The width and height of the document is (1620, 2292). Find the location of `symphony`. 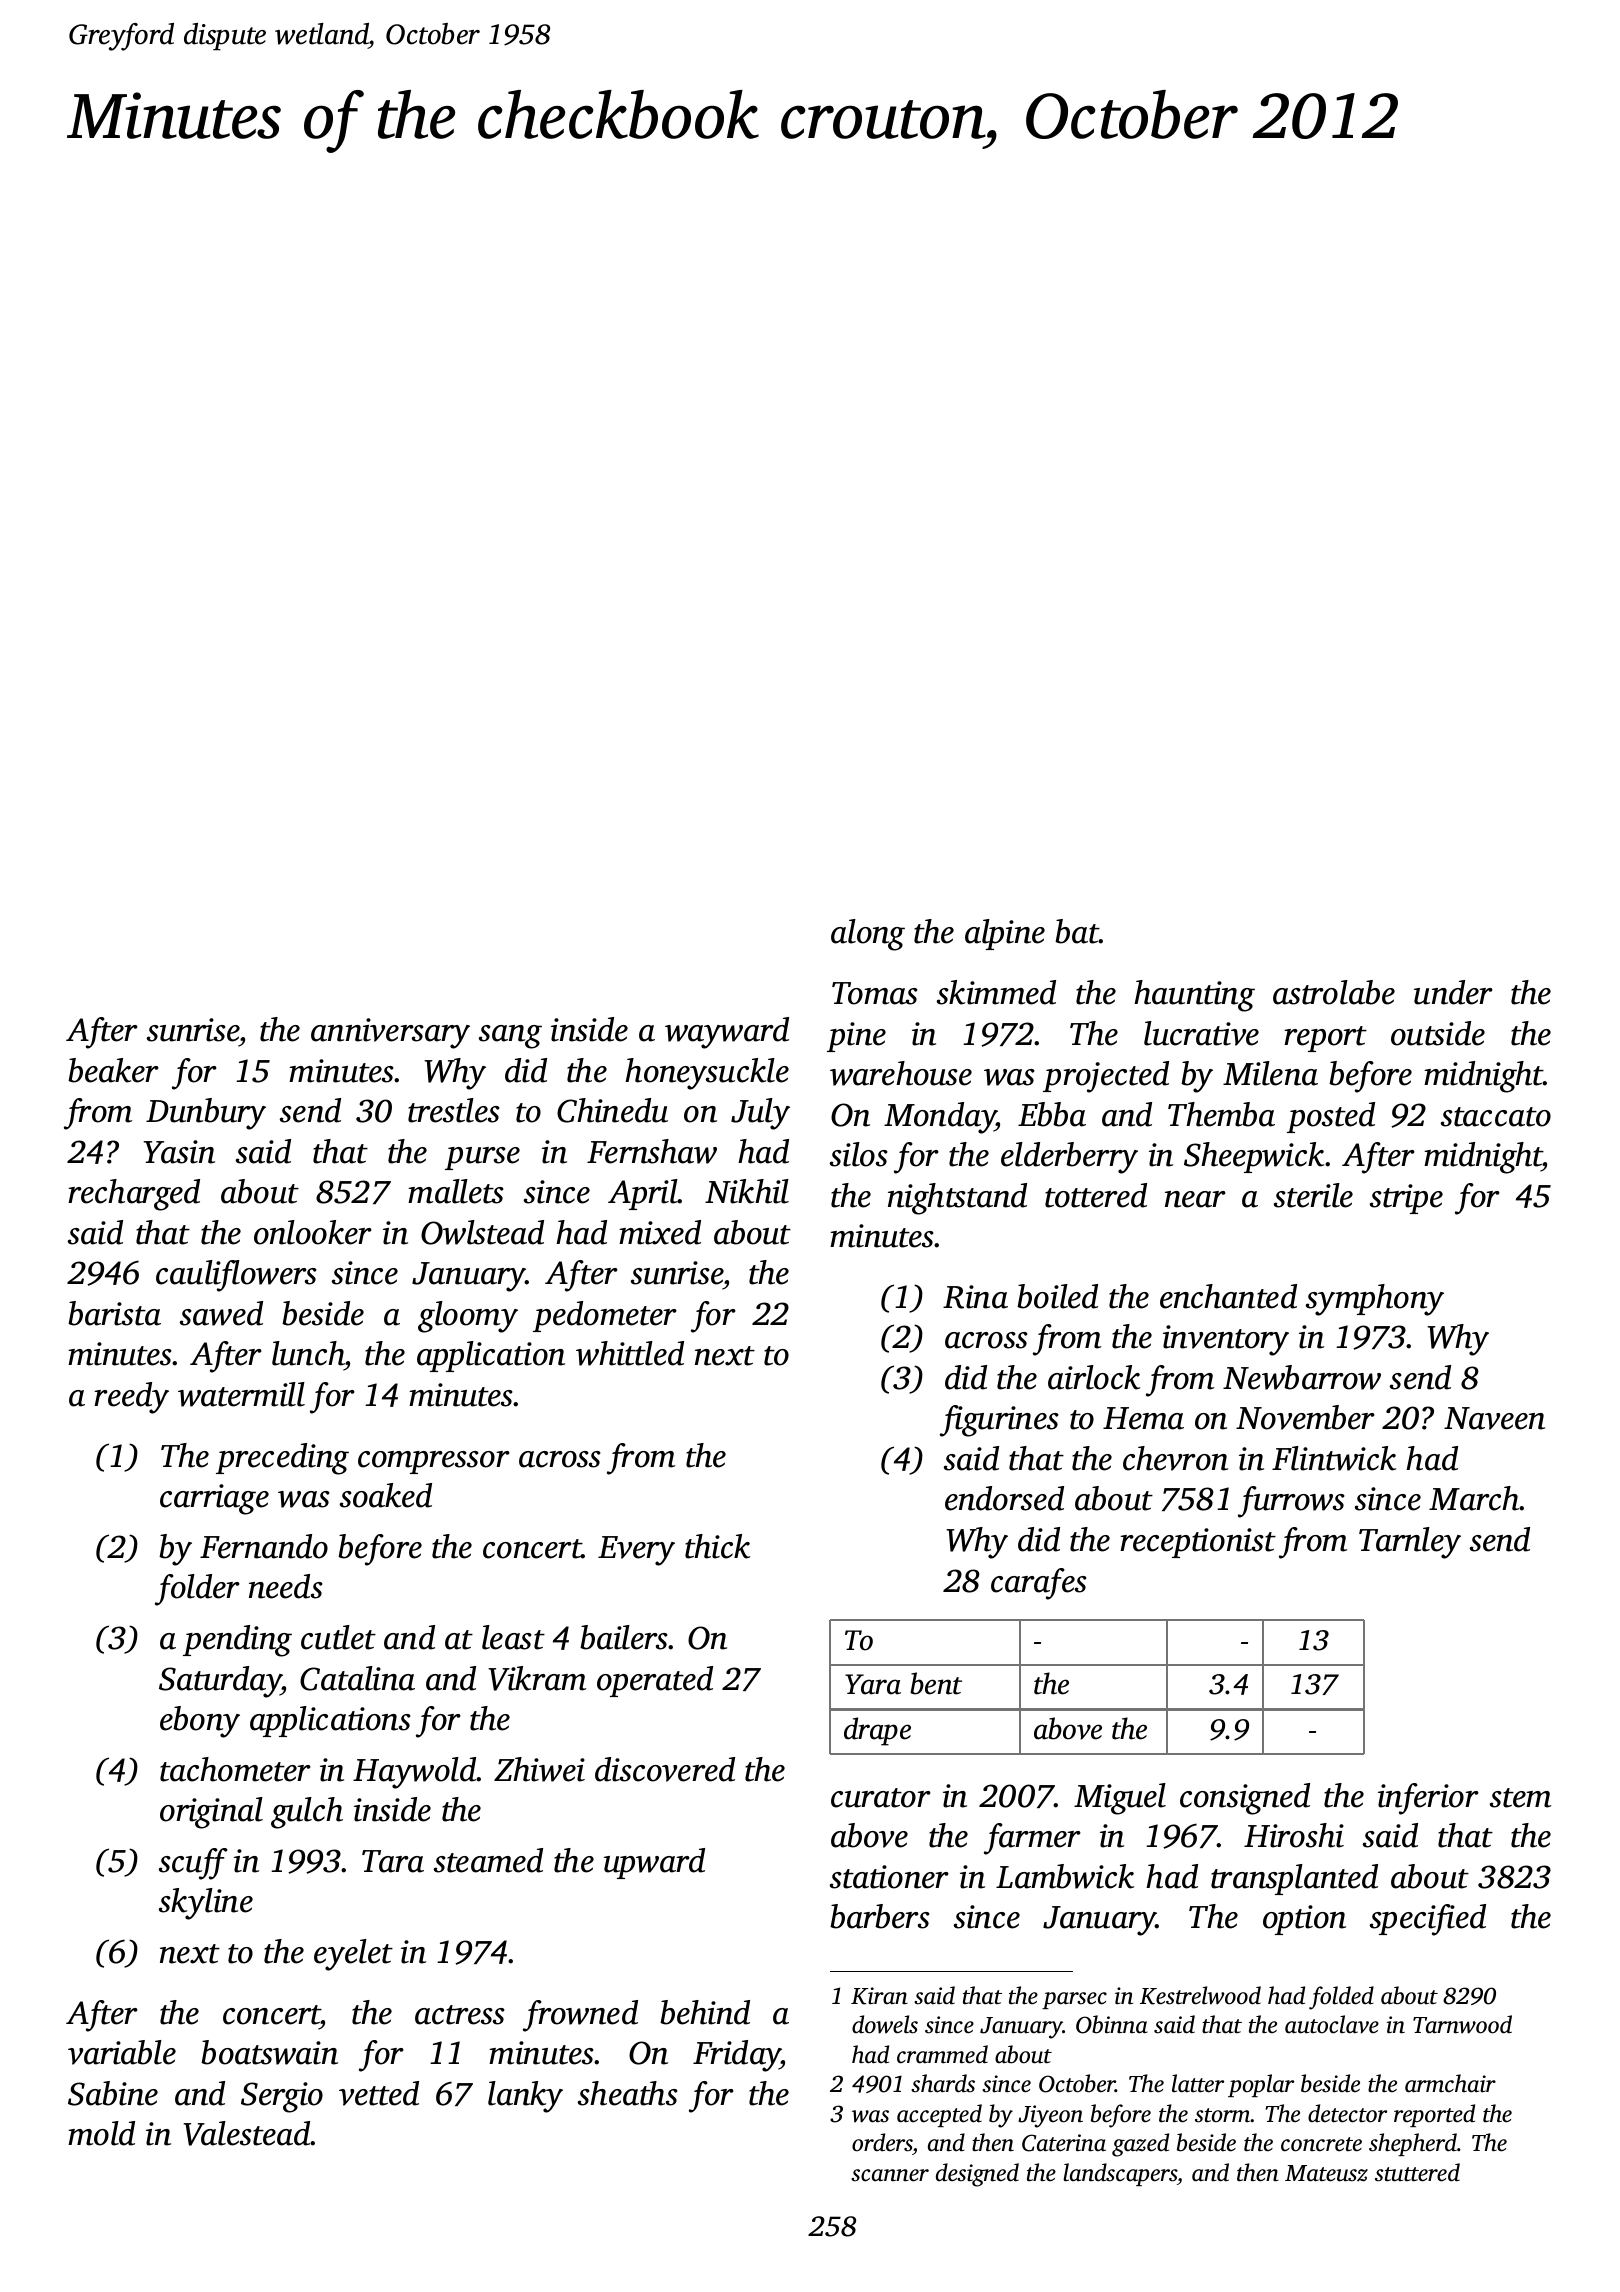

symphony is located at coordinates (1375, 1300).
